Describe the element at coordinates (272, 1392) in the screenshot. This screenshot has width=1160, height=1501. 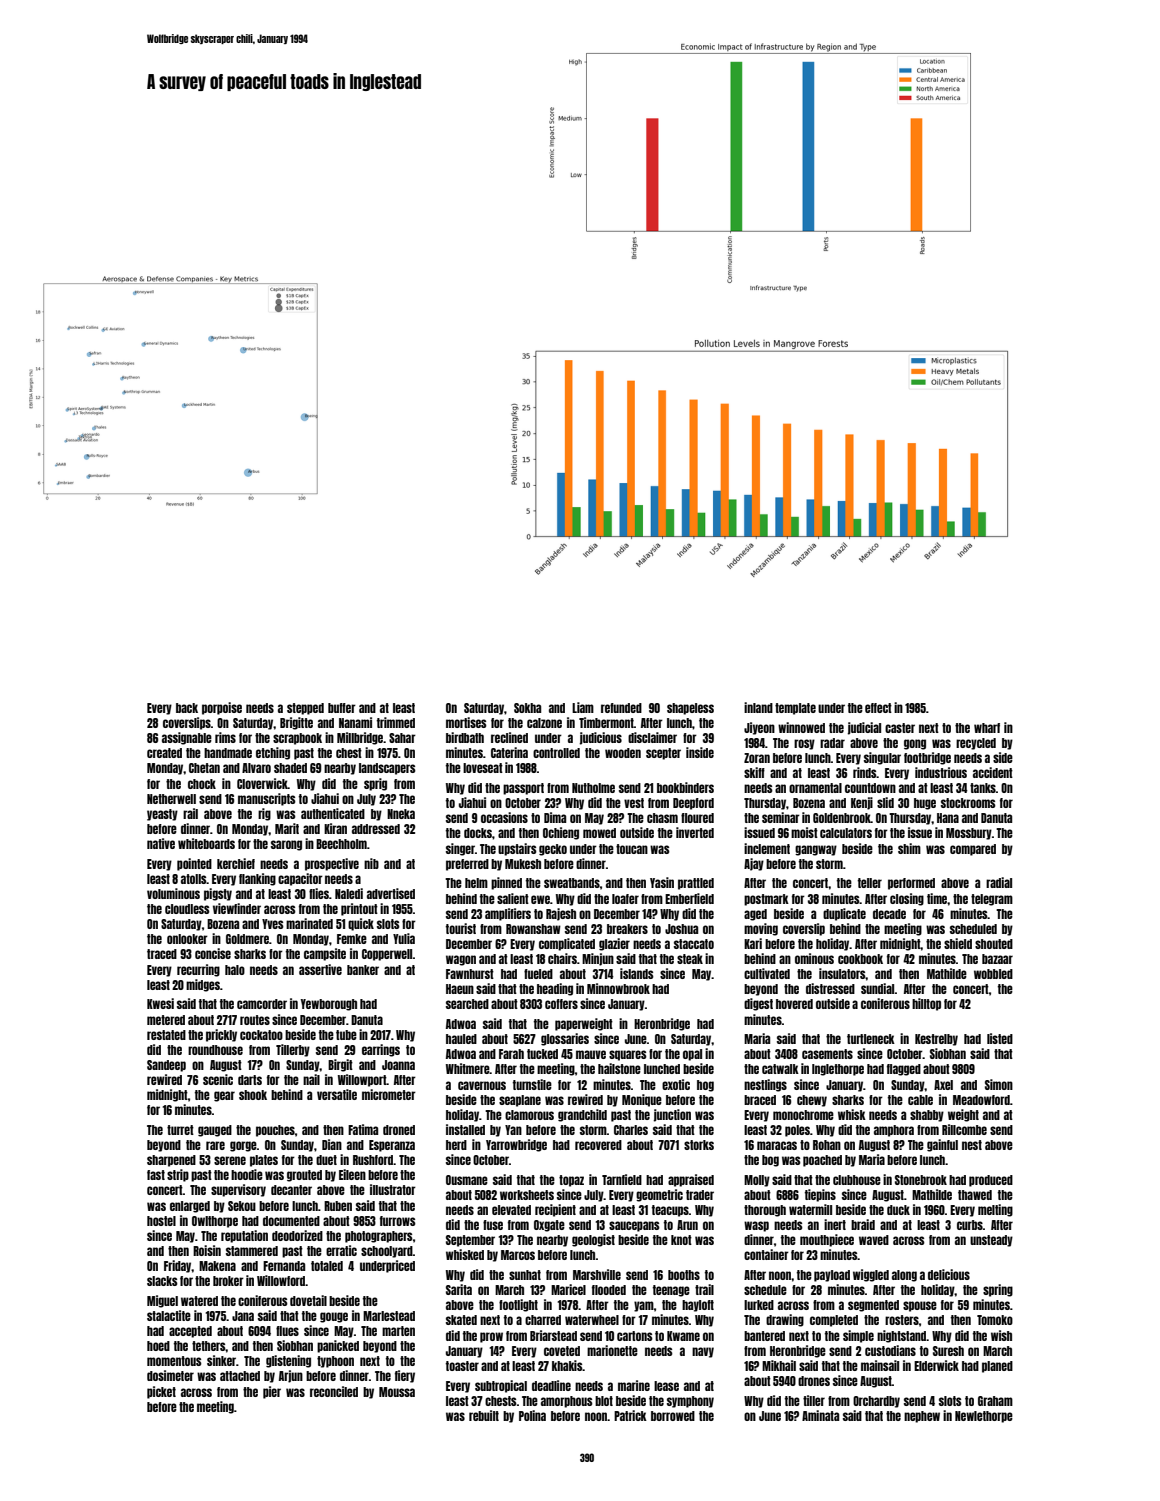
I see `pier` at that location.
